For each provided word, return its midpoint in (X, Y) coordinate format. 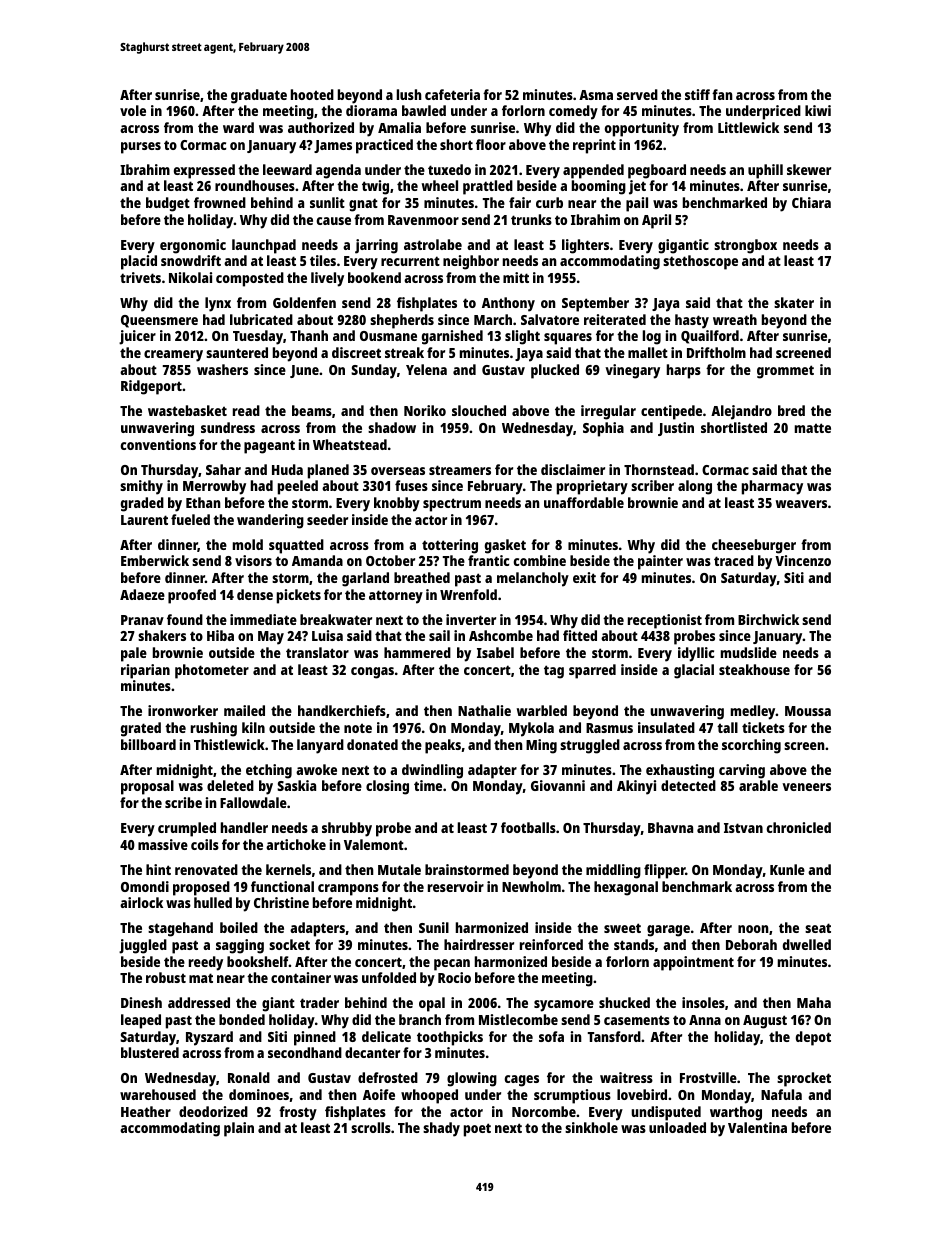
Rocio (454, 977)
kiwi (818, 110)
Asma (596, 95)
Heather (146, 1111)
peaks (443, 746)
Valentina (757, 1127)
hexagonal (626, 888)
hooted (312, 94)
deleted (230, 785)
